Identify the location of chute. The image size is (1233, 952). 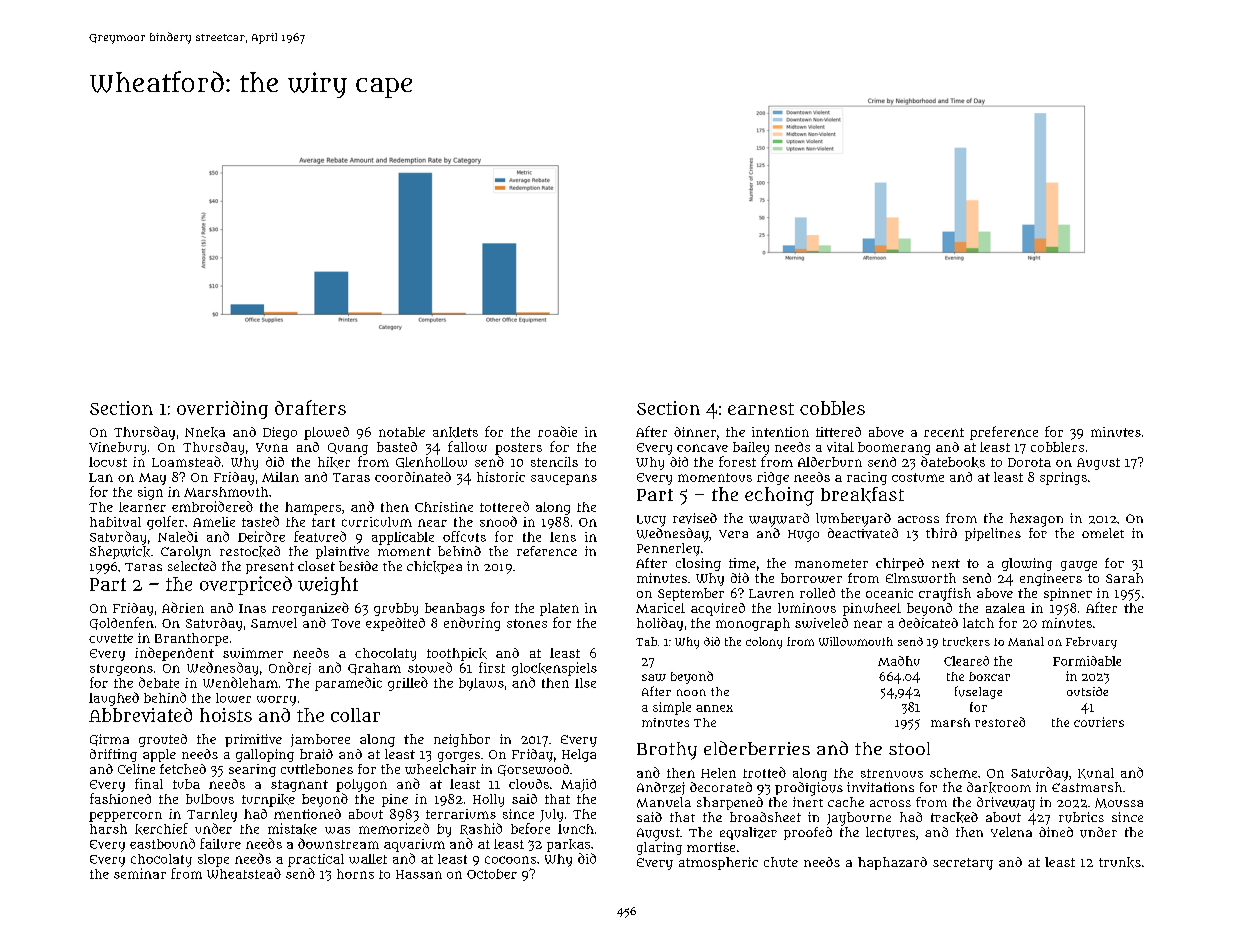
(781, 862).
